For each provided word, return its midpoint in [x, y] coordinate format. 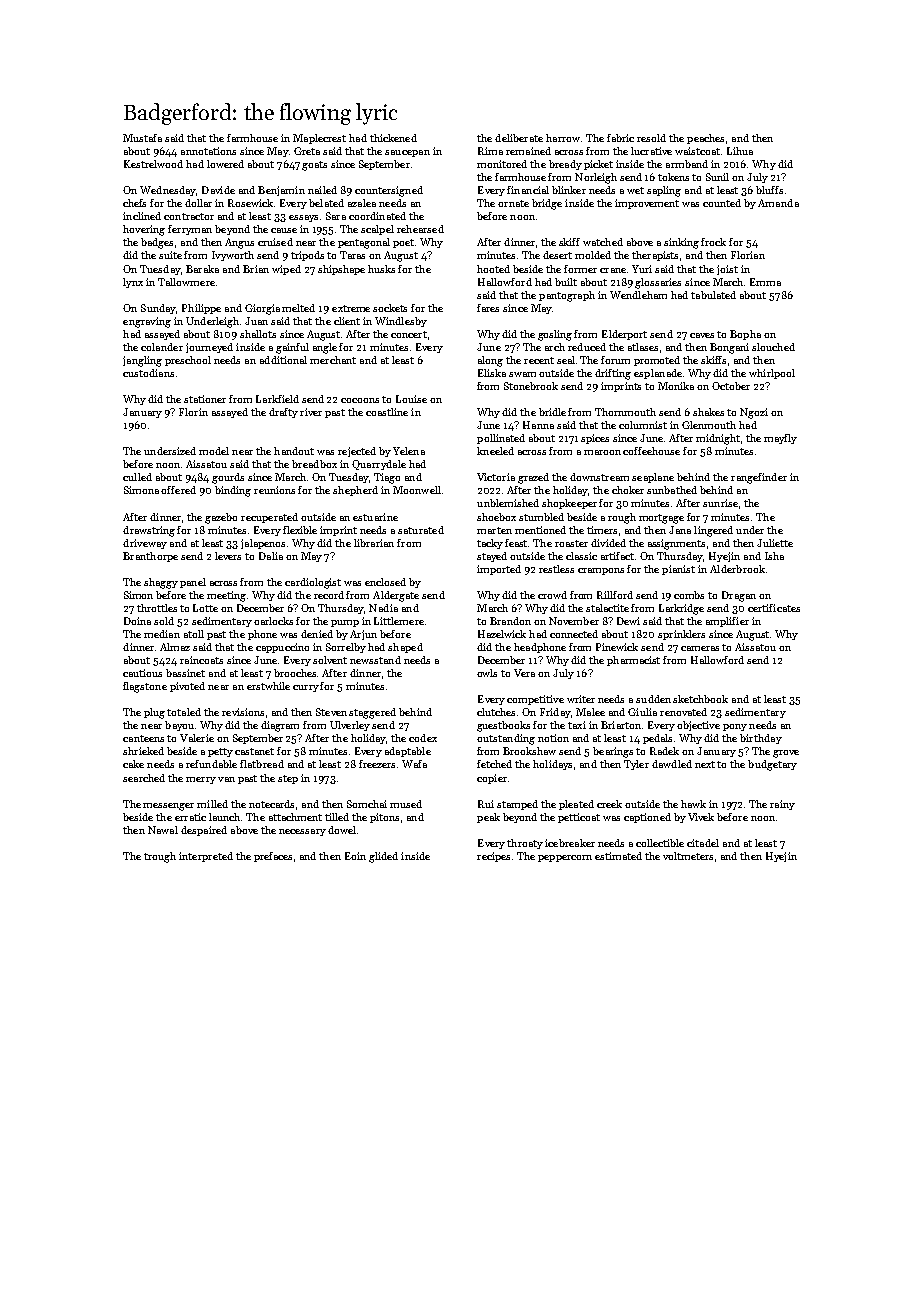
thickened [393, 138]
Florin [193, 412]
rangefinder [759, 478]
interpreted [206, 857]
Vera [524, 673]
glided [383, 857]
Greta [307, 151]
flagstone [145, 687]
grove [786, 754]
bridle [552, 412]
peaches [705, 139]
